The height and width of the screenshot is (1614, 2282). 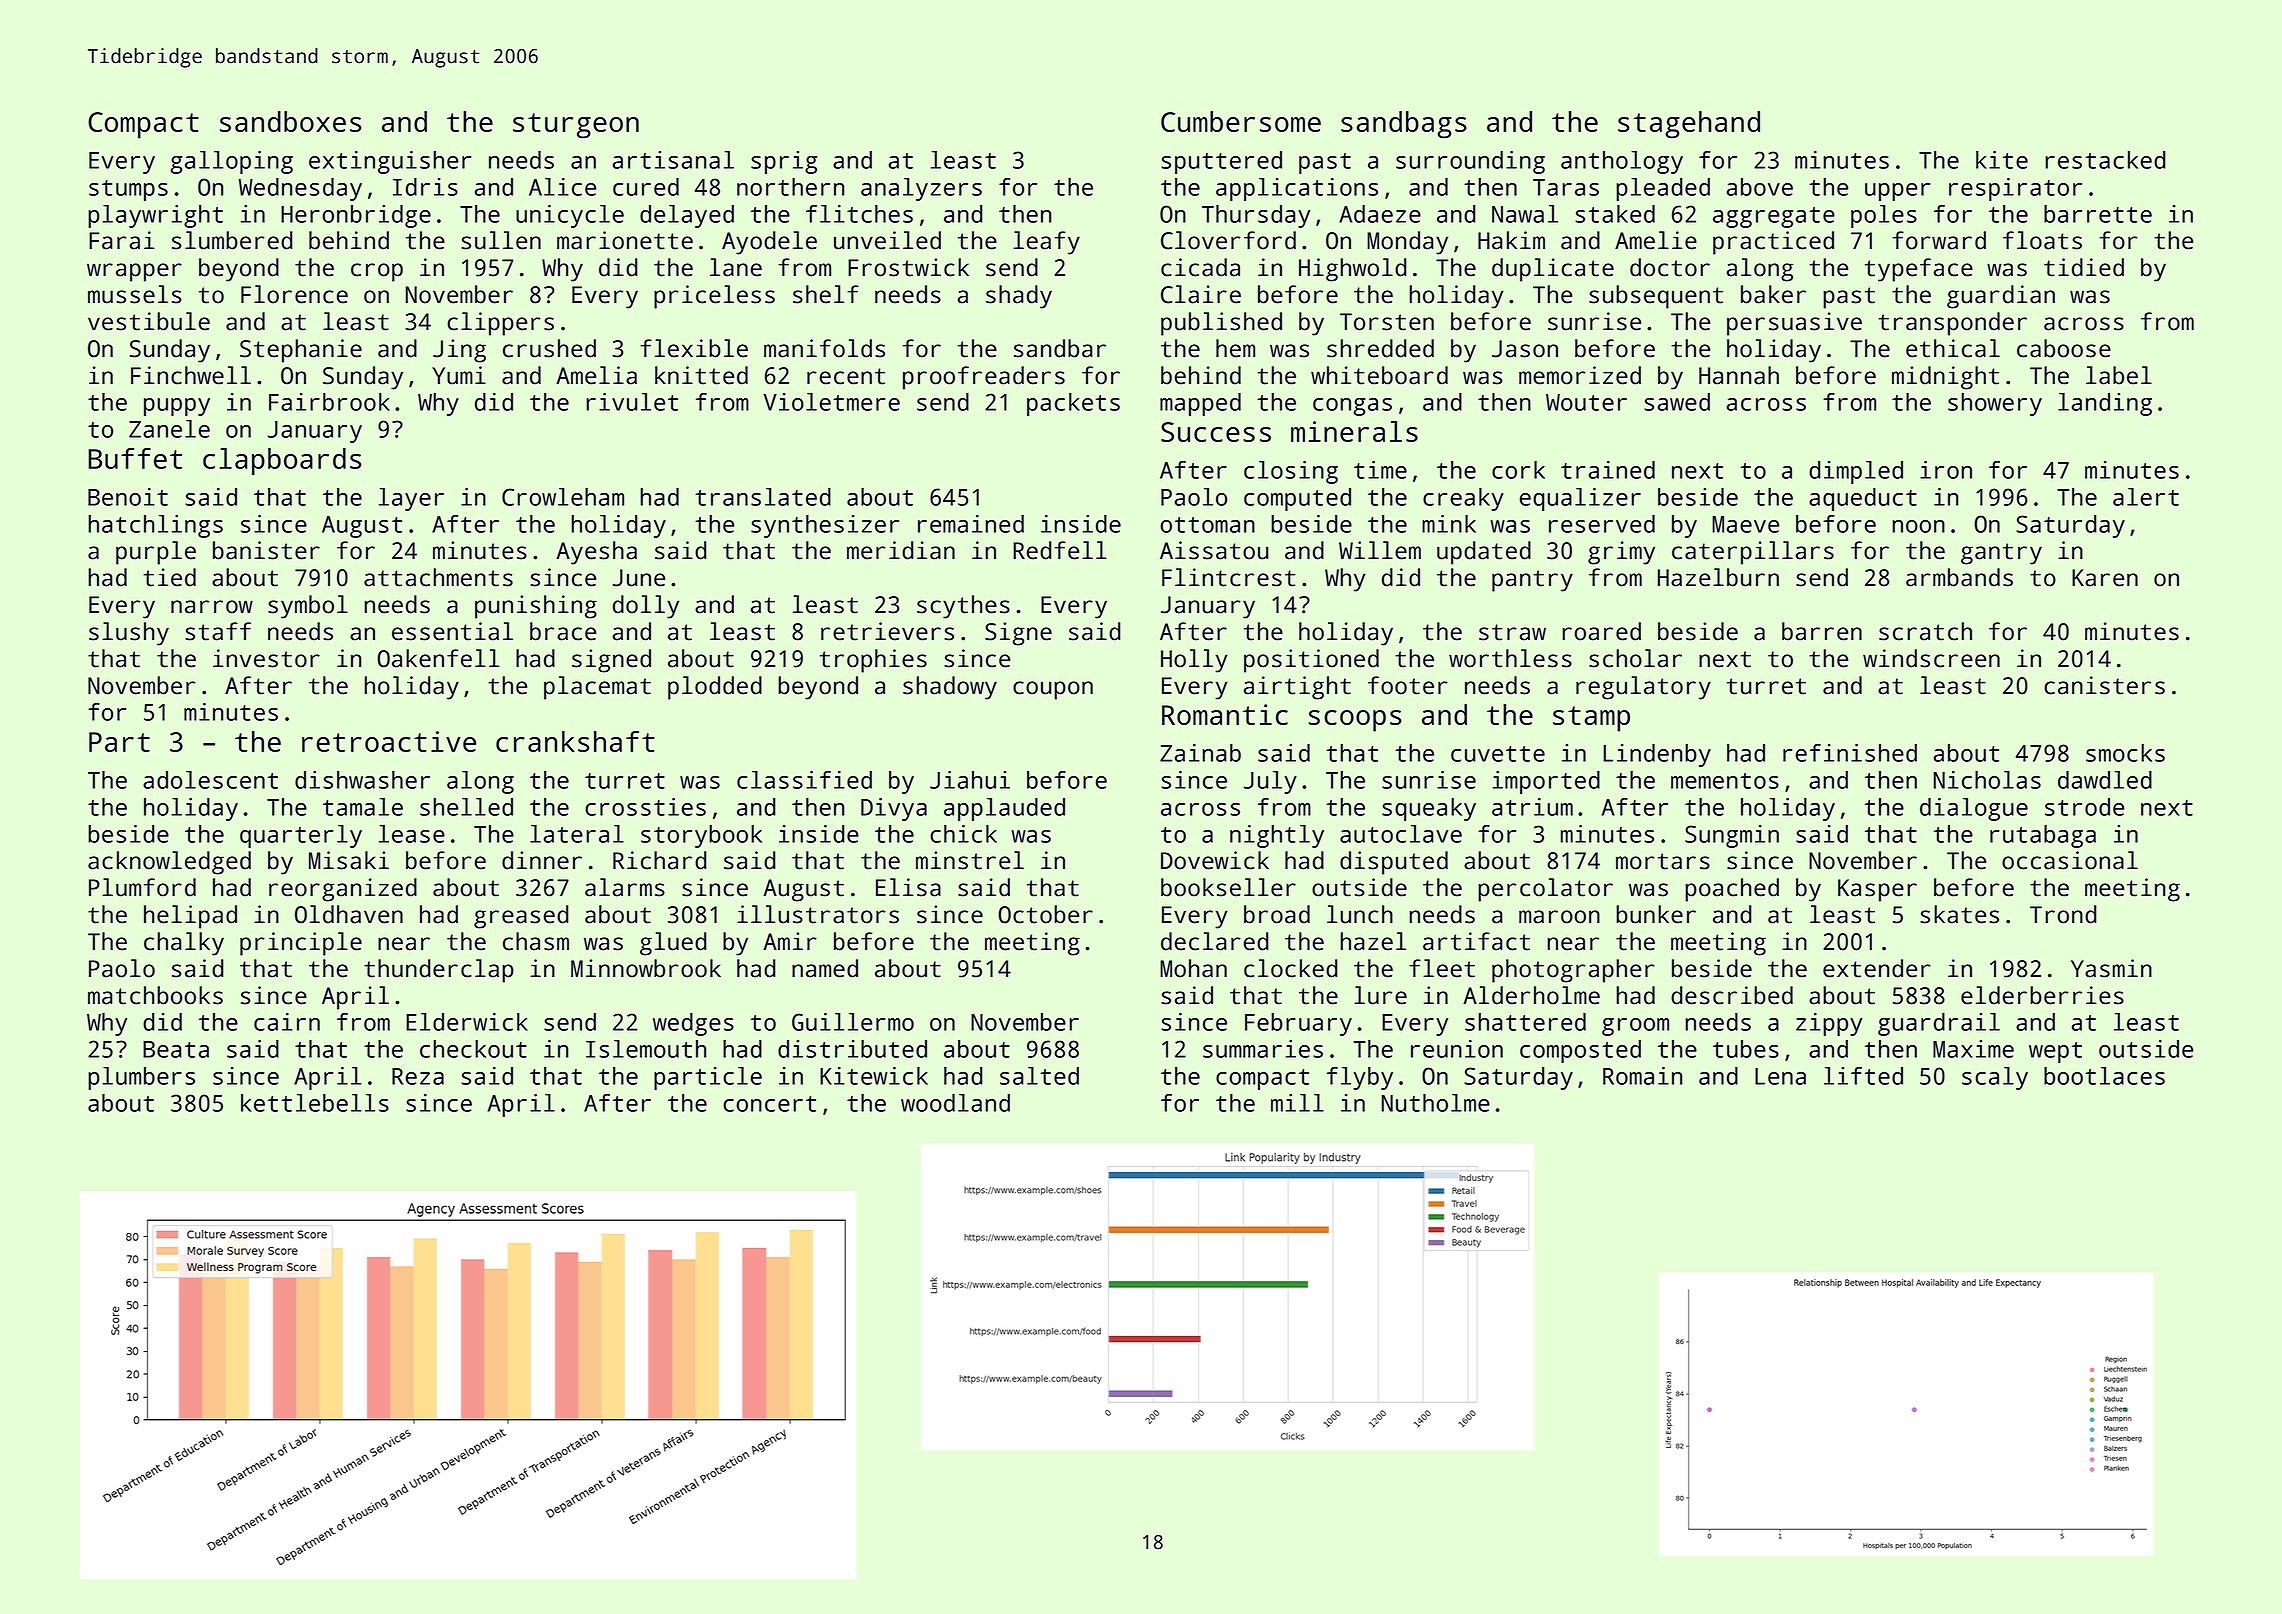 I want to click on Romain, so click(x=1642, y=1076).
